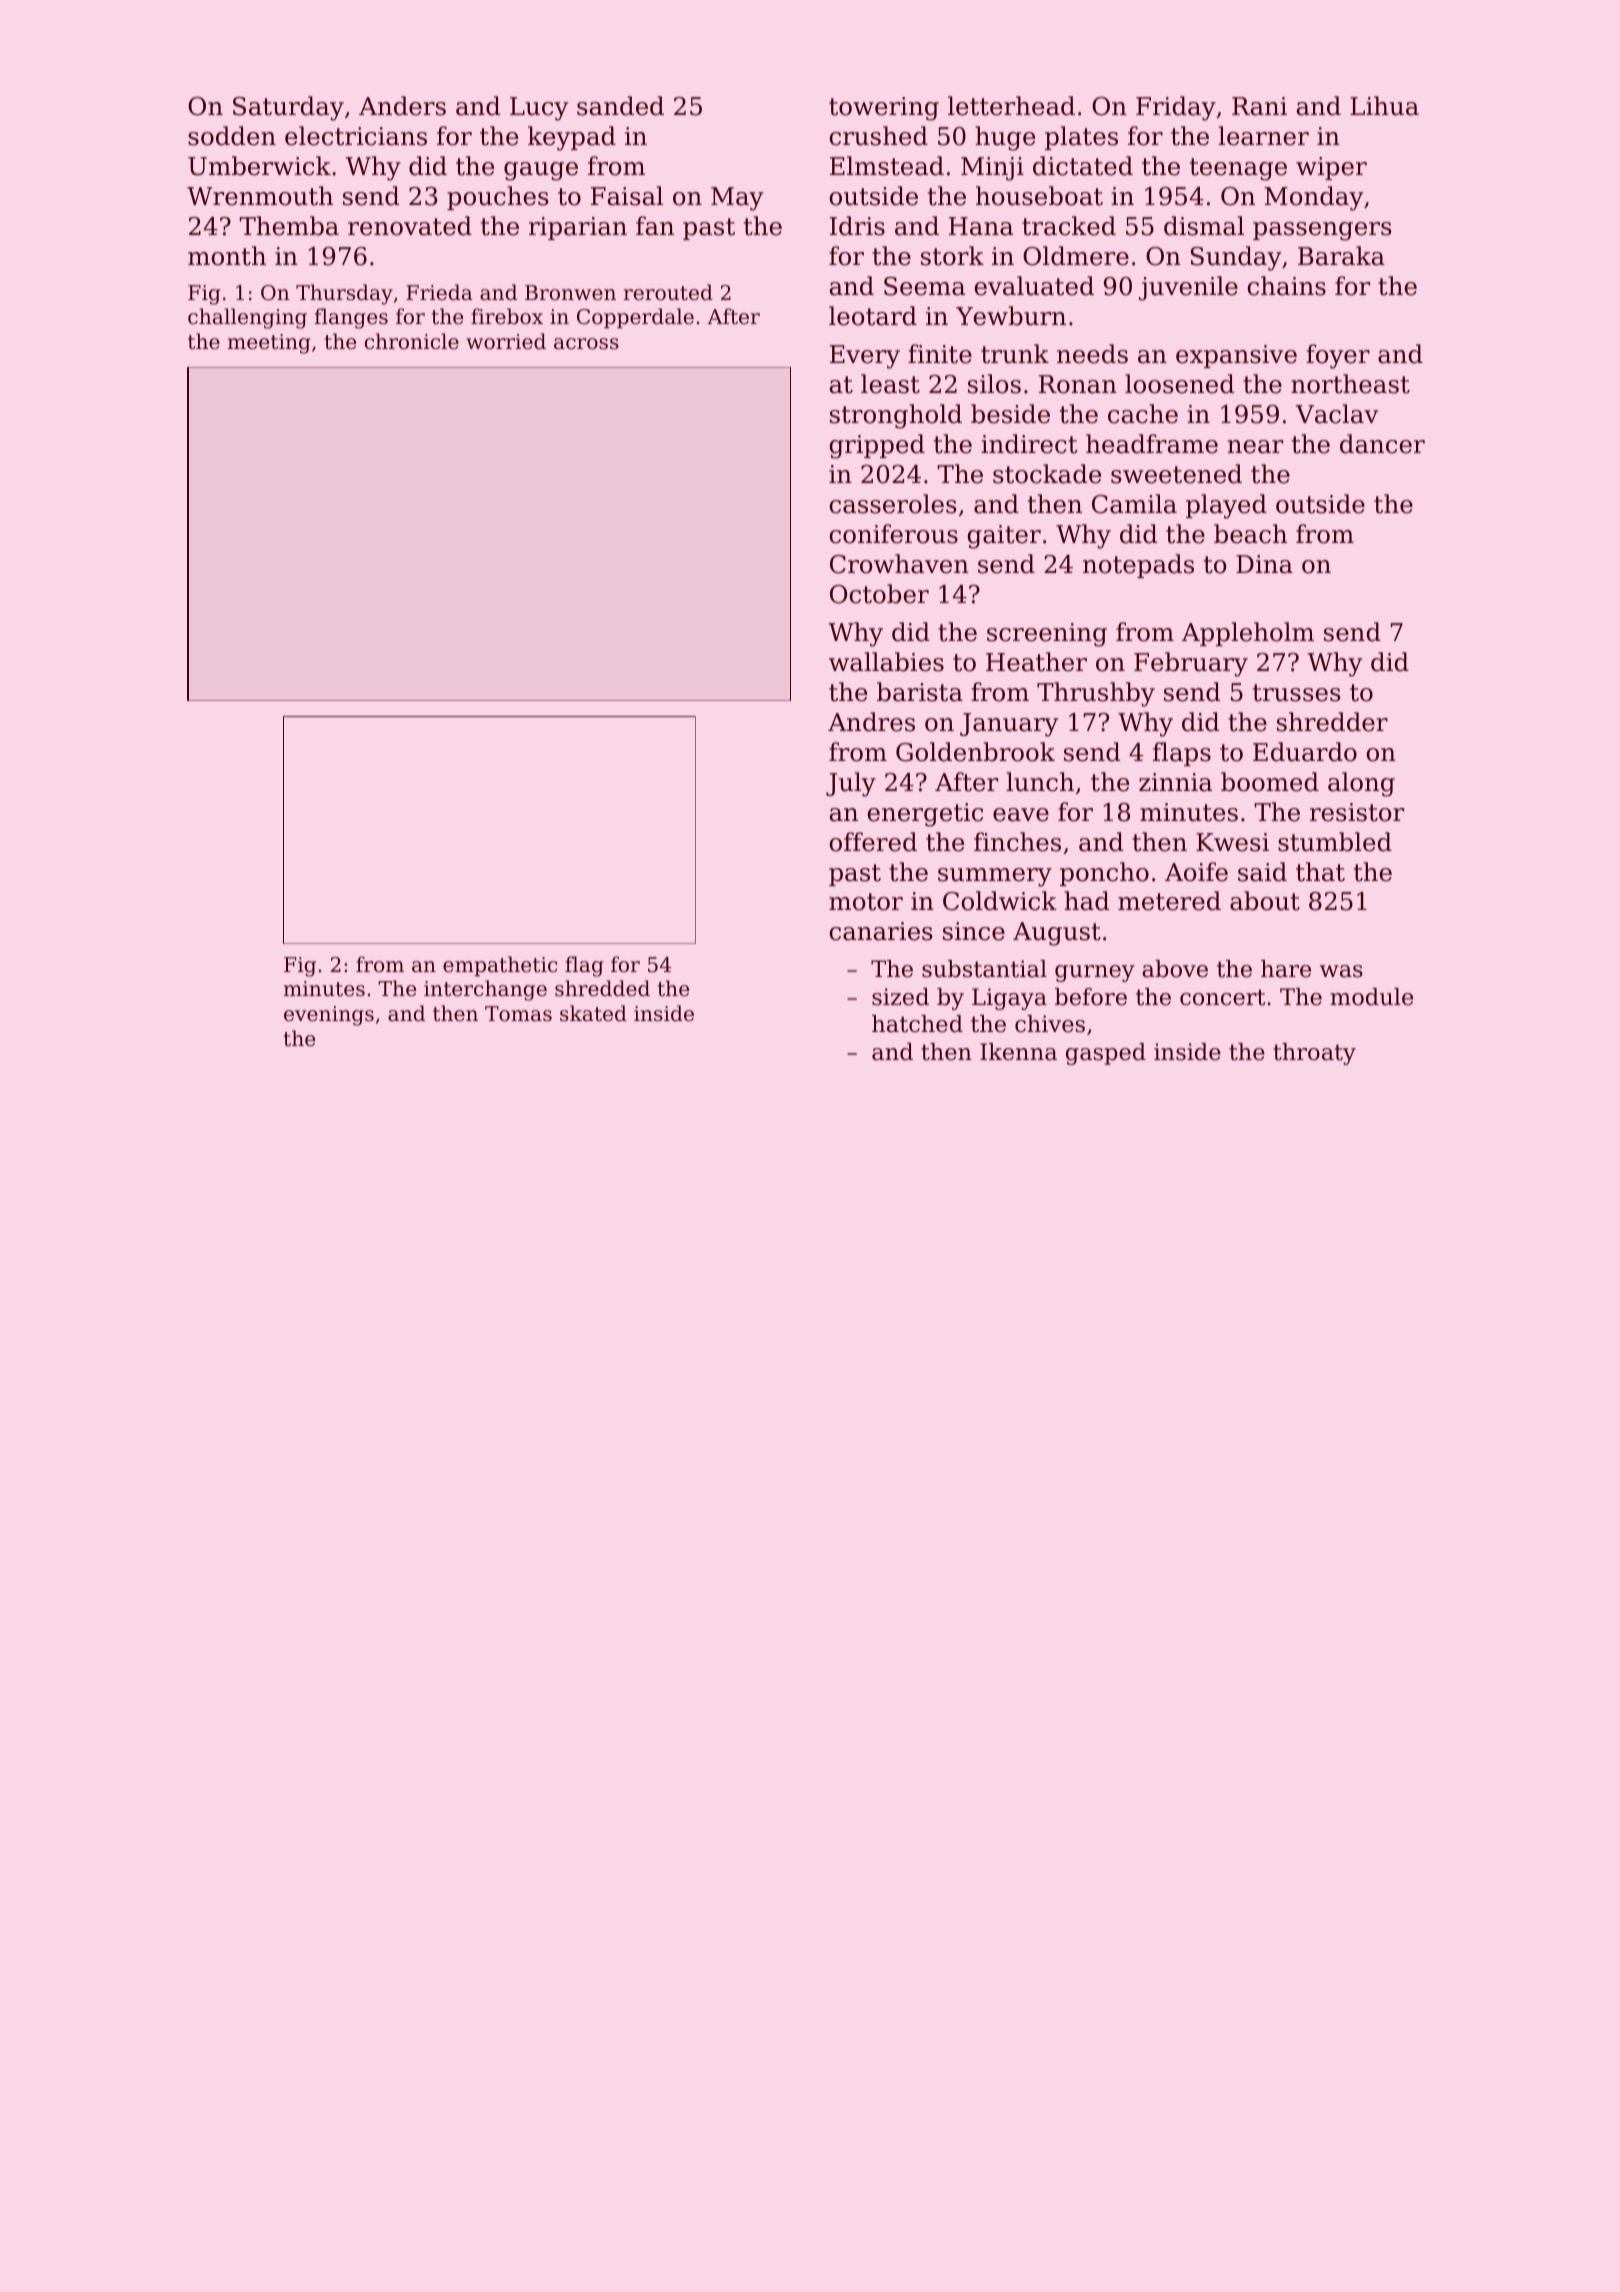 The image size is (1620, 2292). I want to click on Andres, so click(871, 722).
